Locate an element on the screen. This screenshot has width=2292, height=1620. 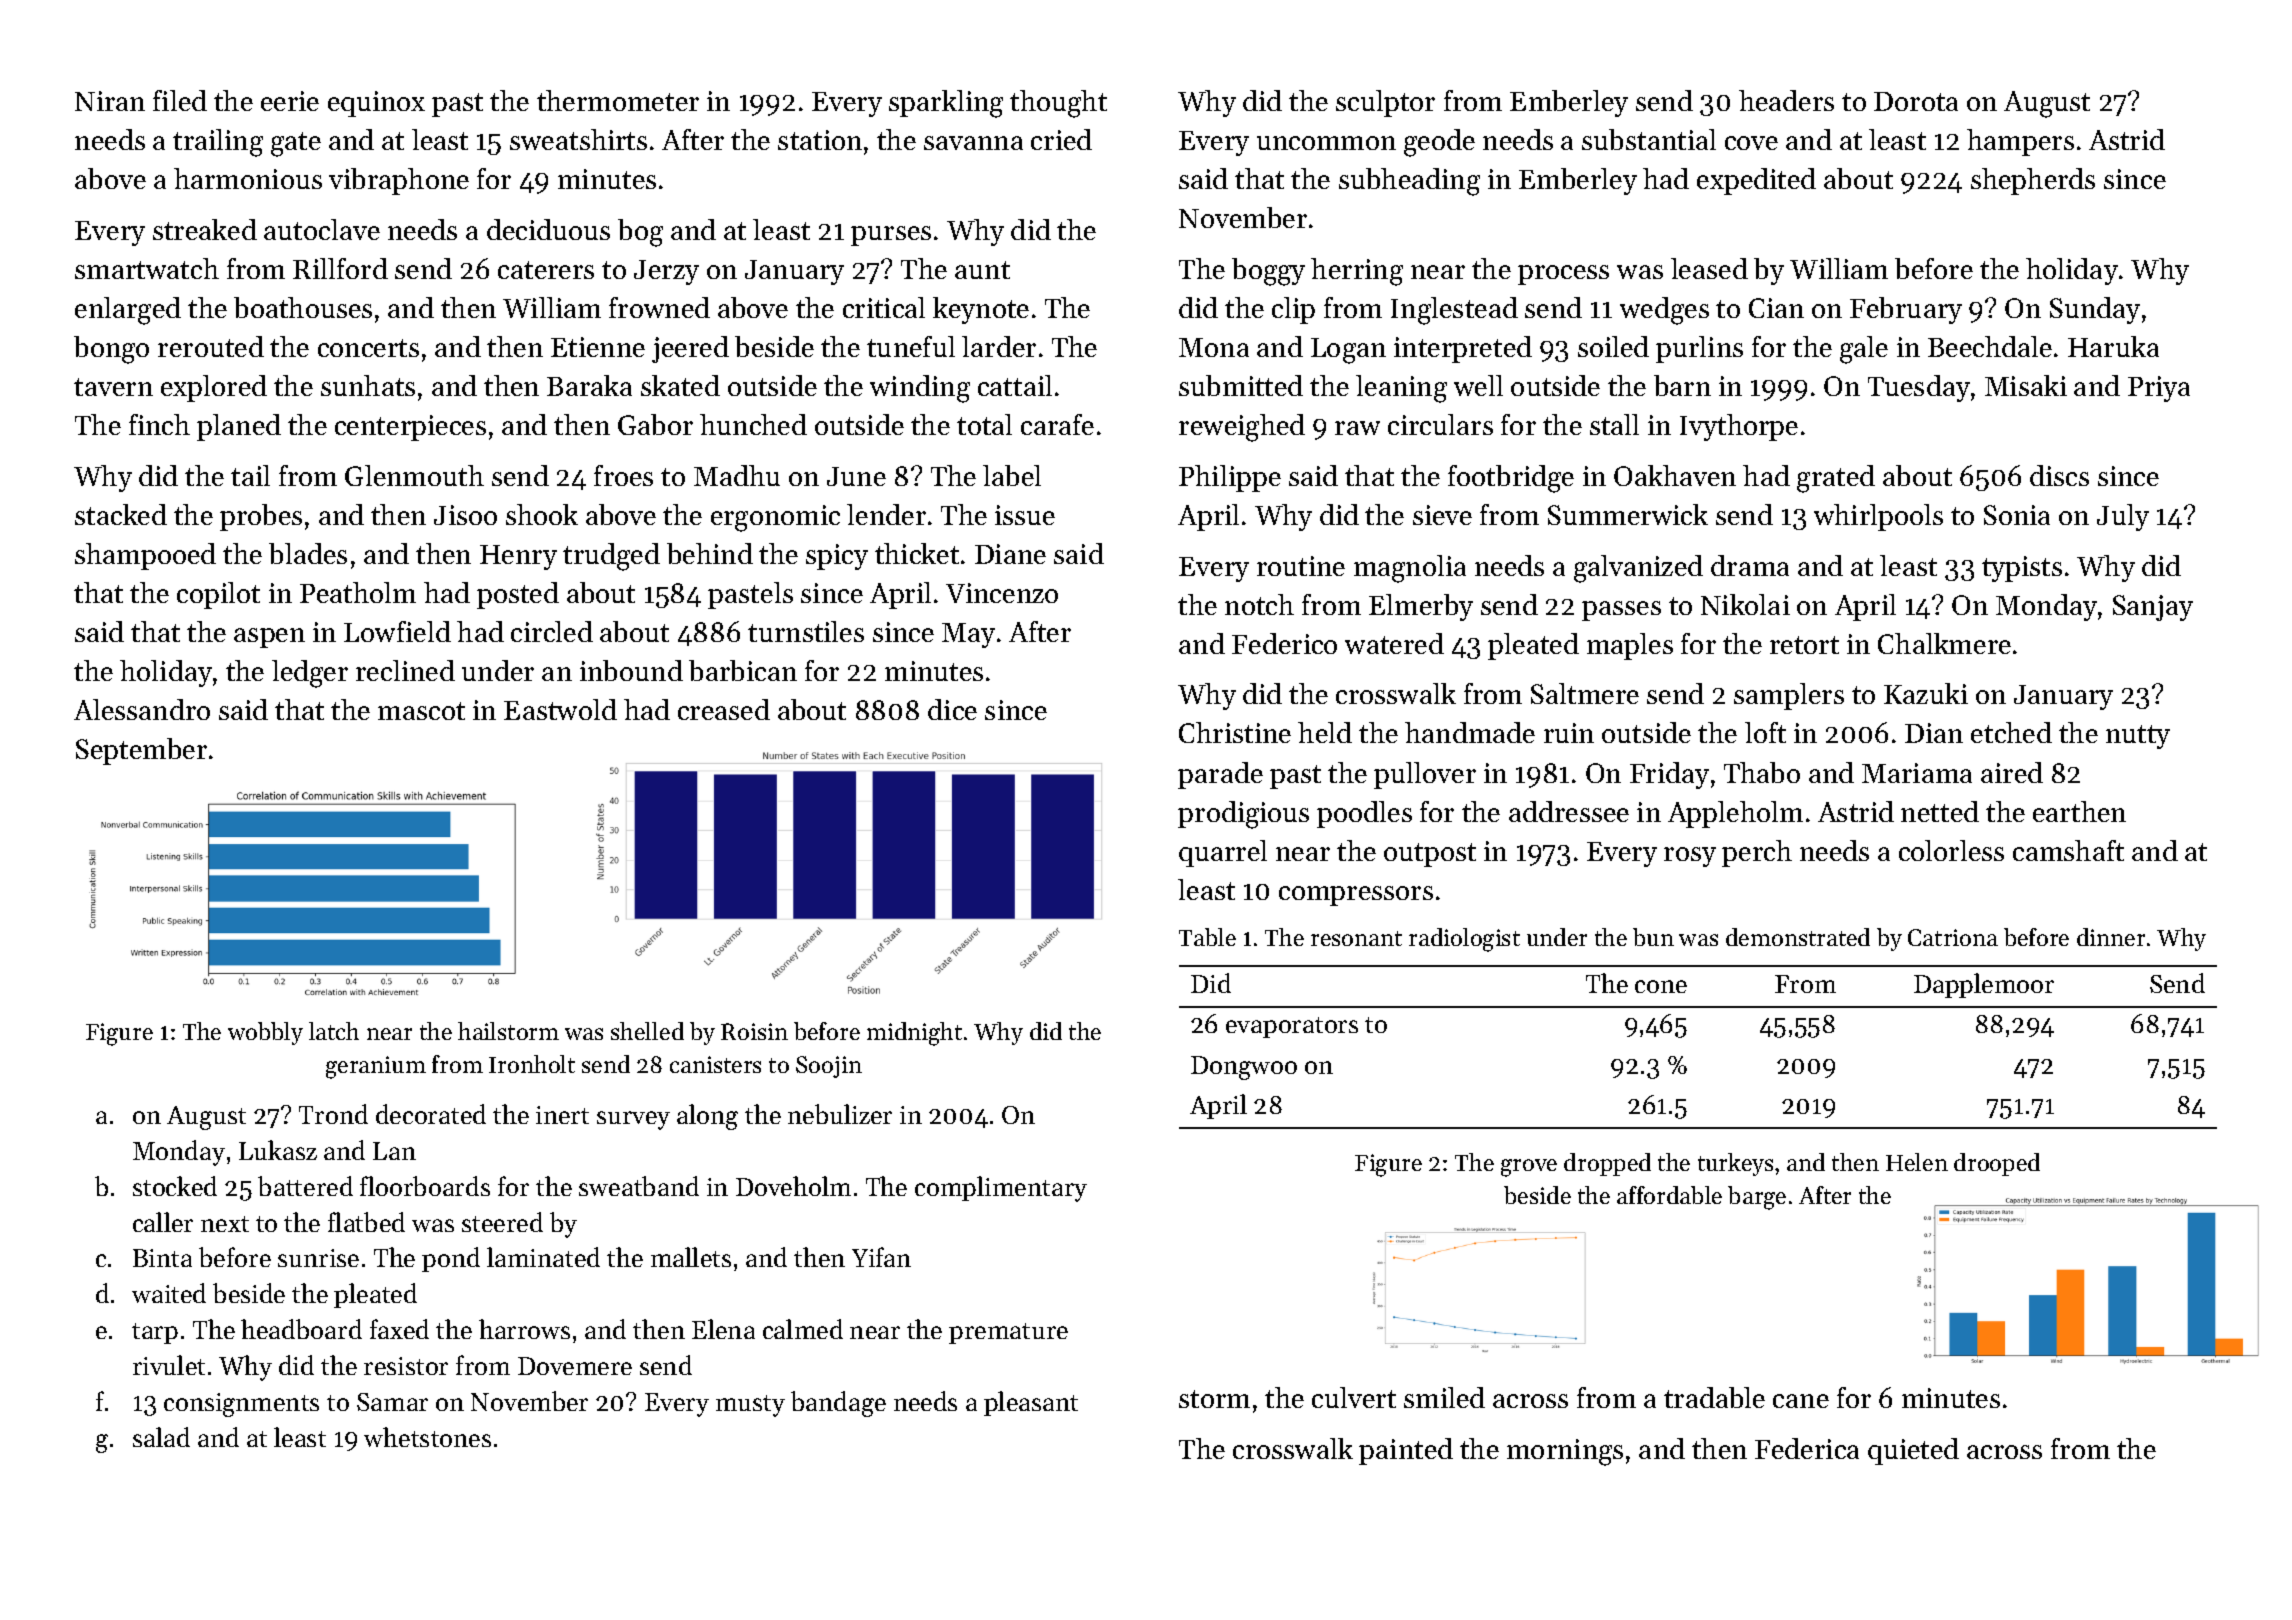
musty is located at coordinates (750, 1406).
